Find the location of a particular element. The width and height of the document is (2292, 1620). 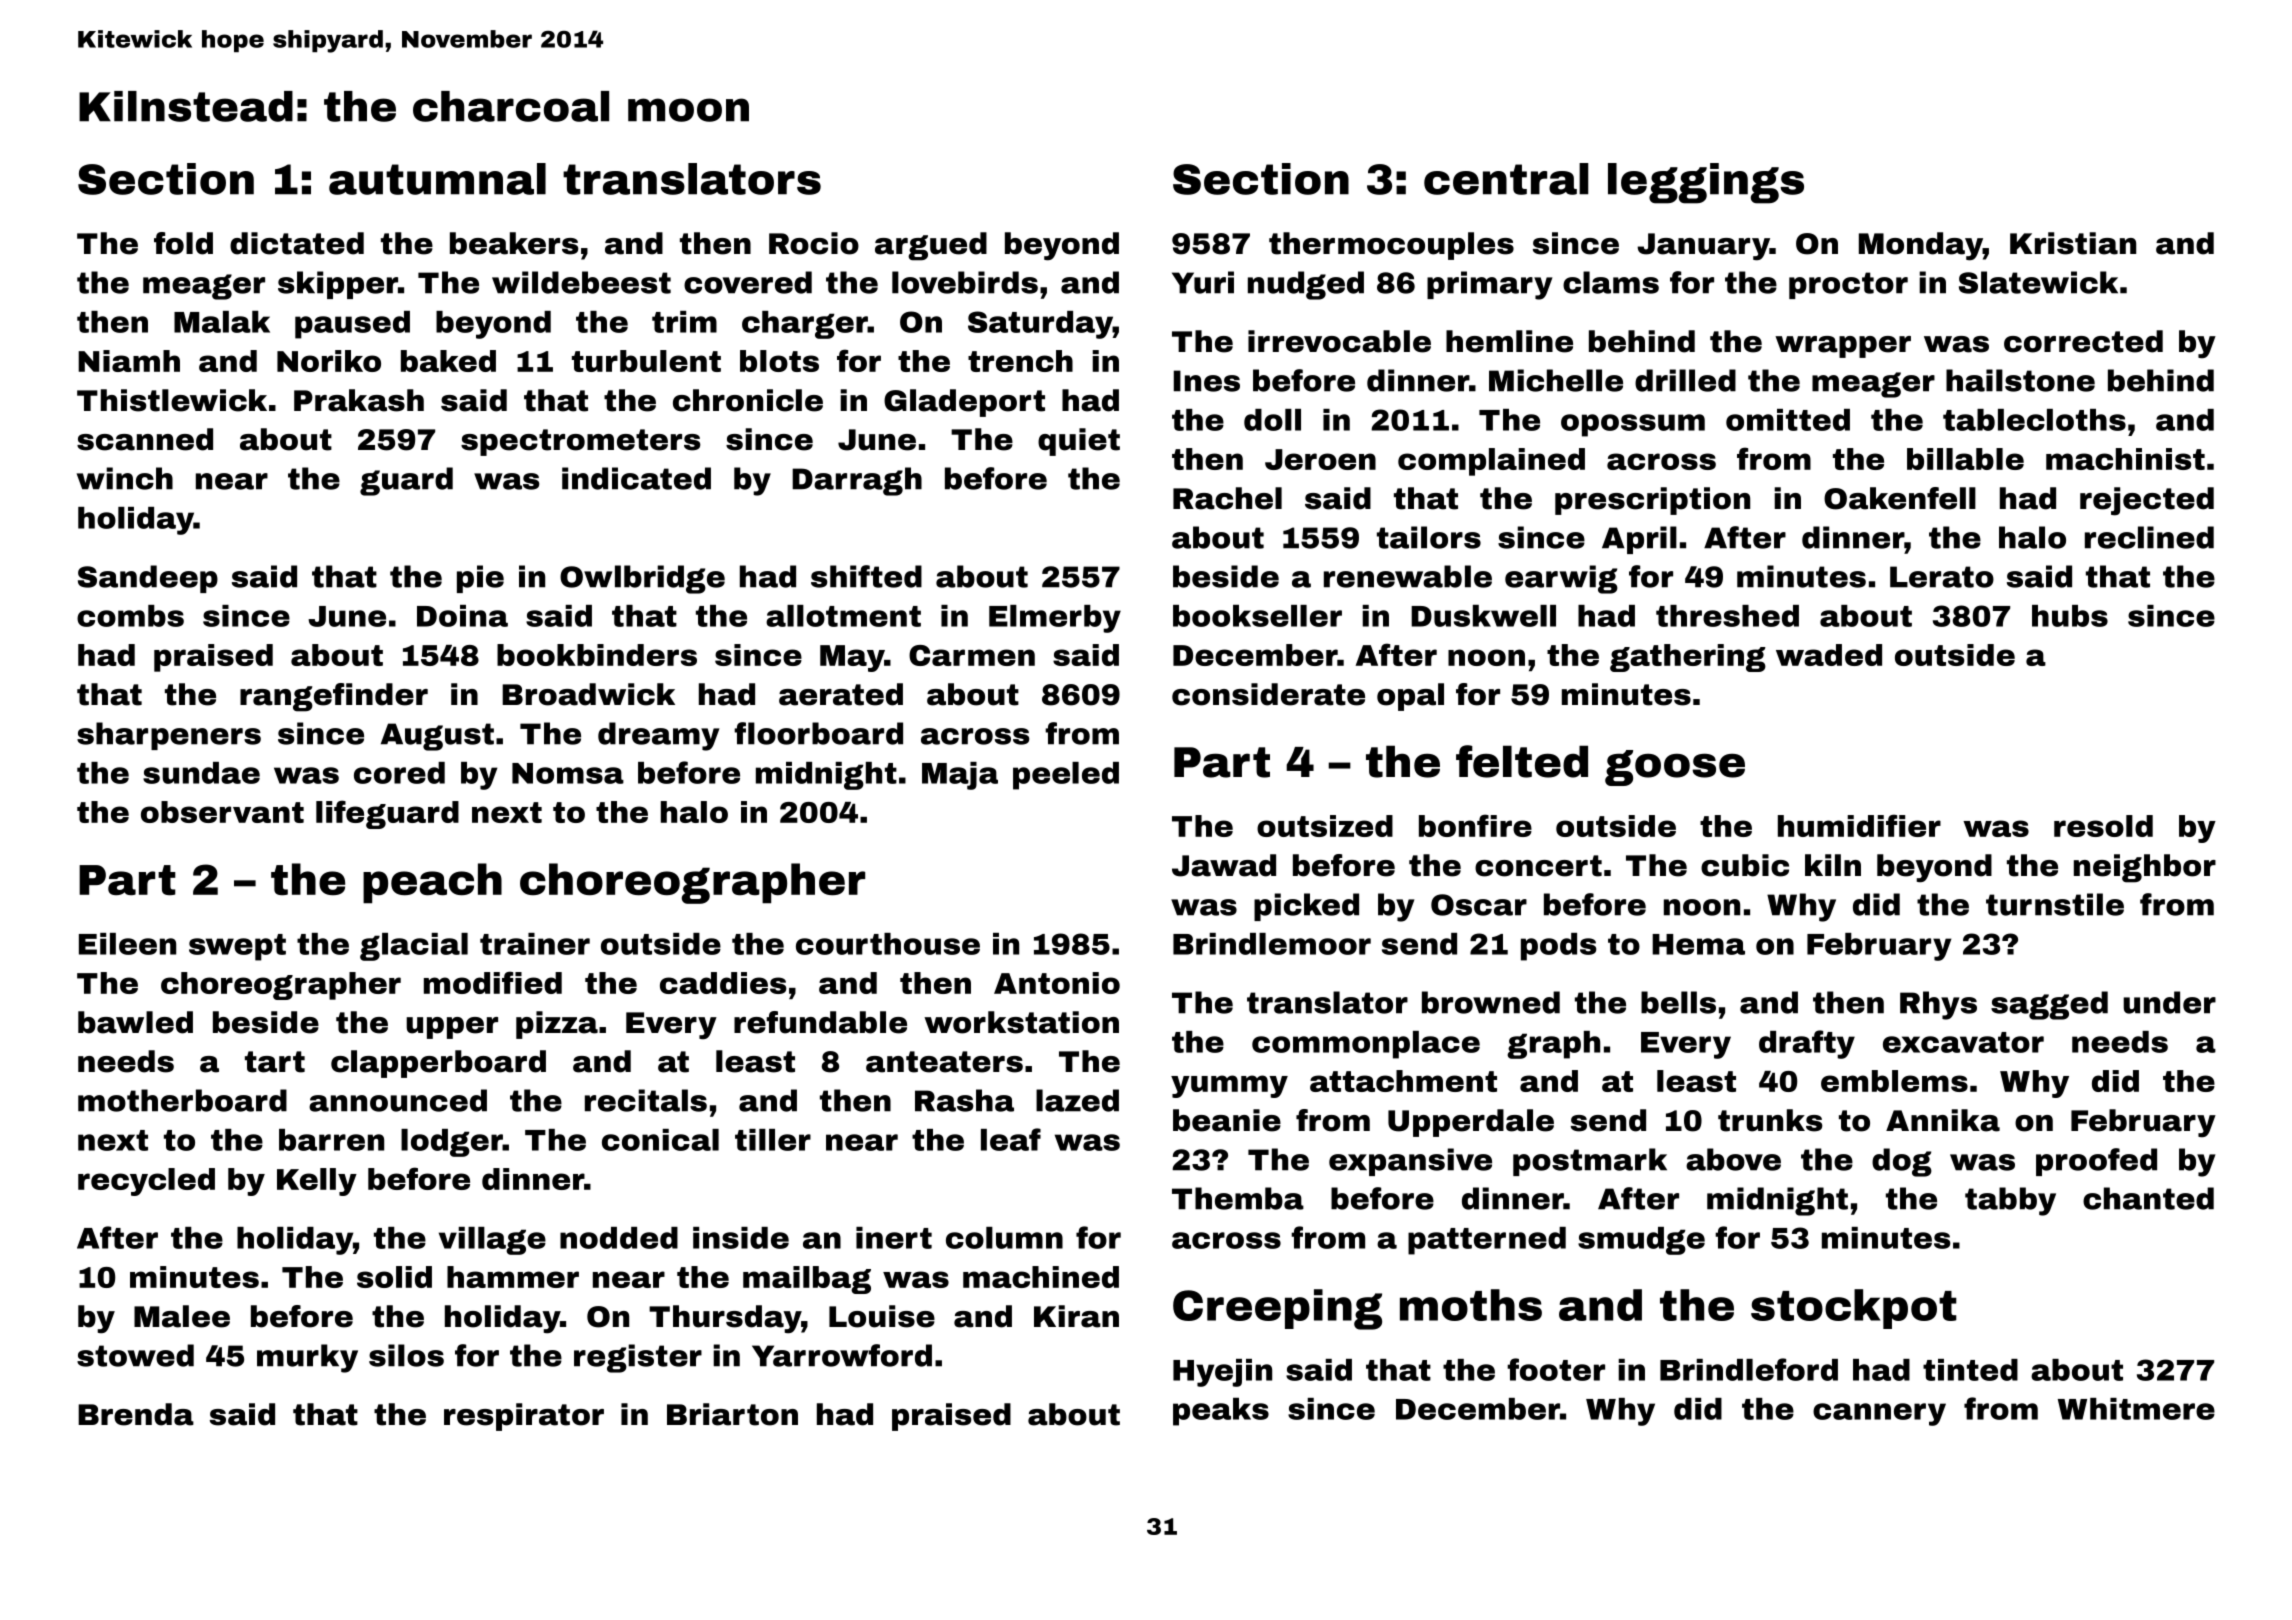

Hema is located at coordinates (1698, 944).
